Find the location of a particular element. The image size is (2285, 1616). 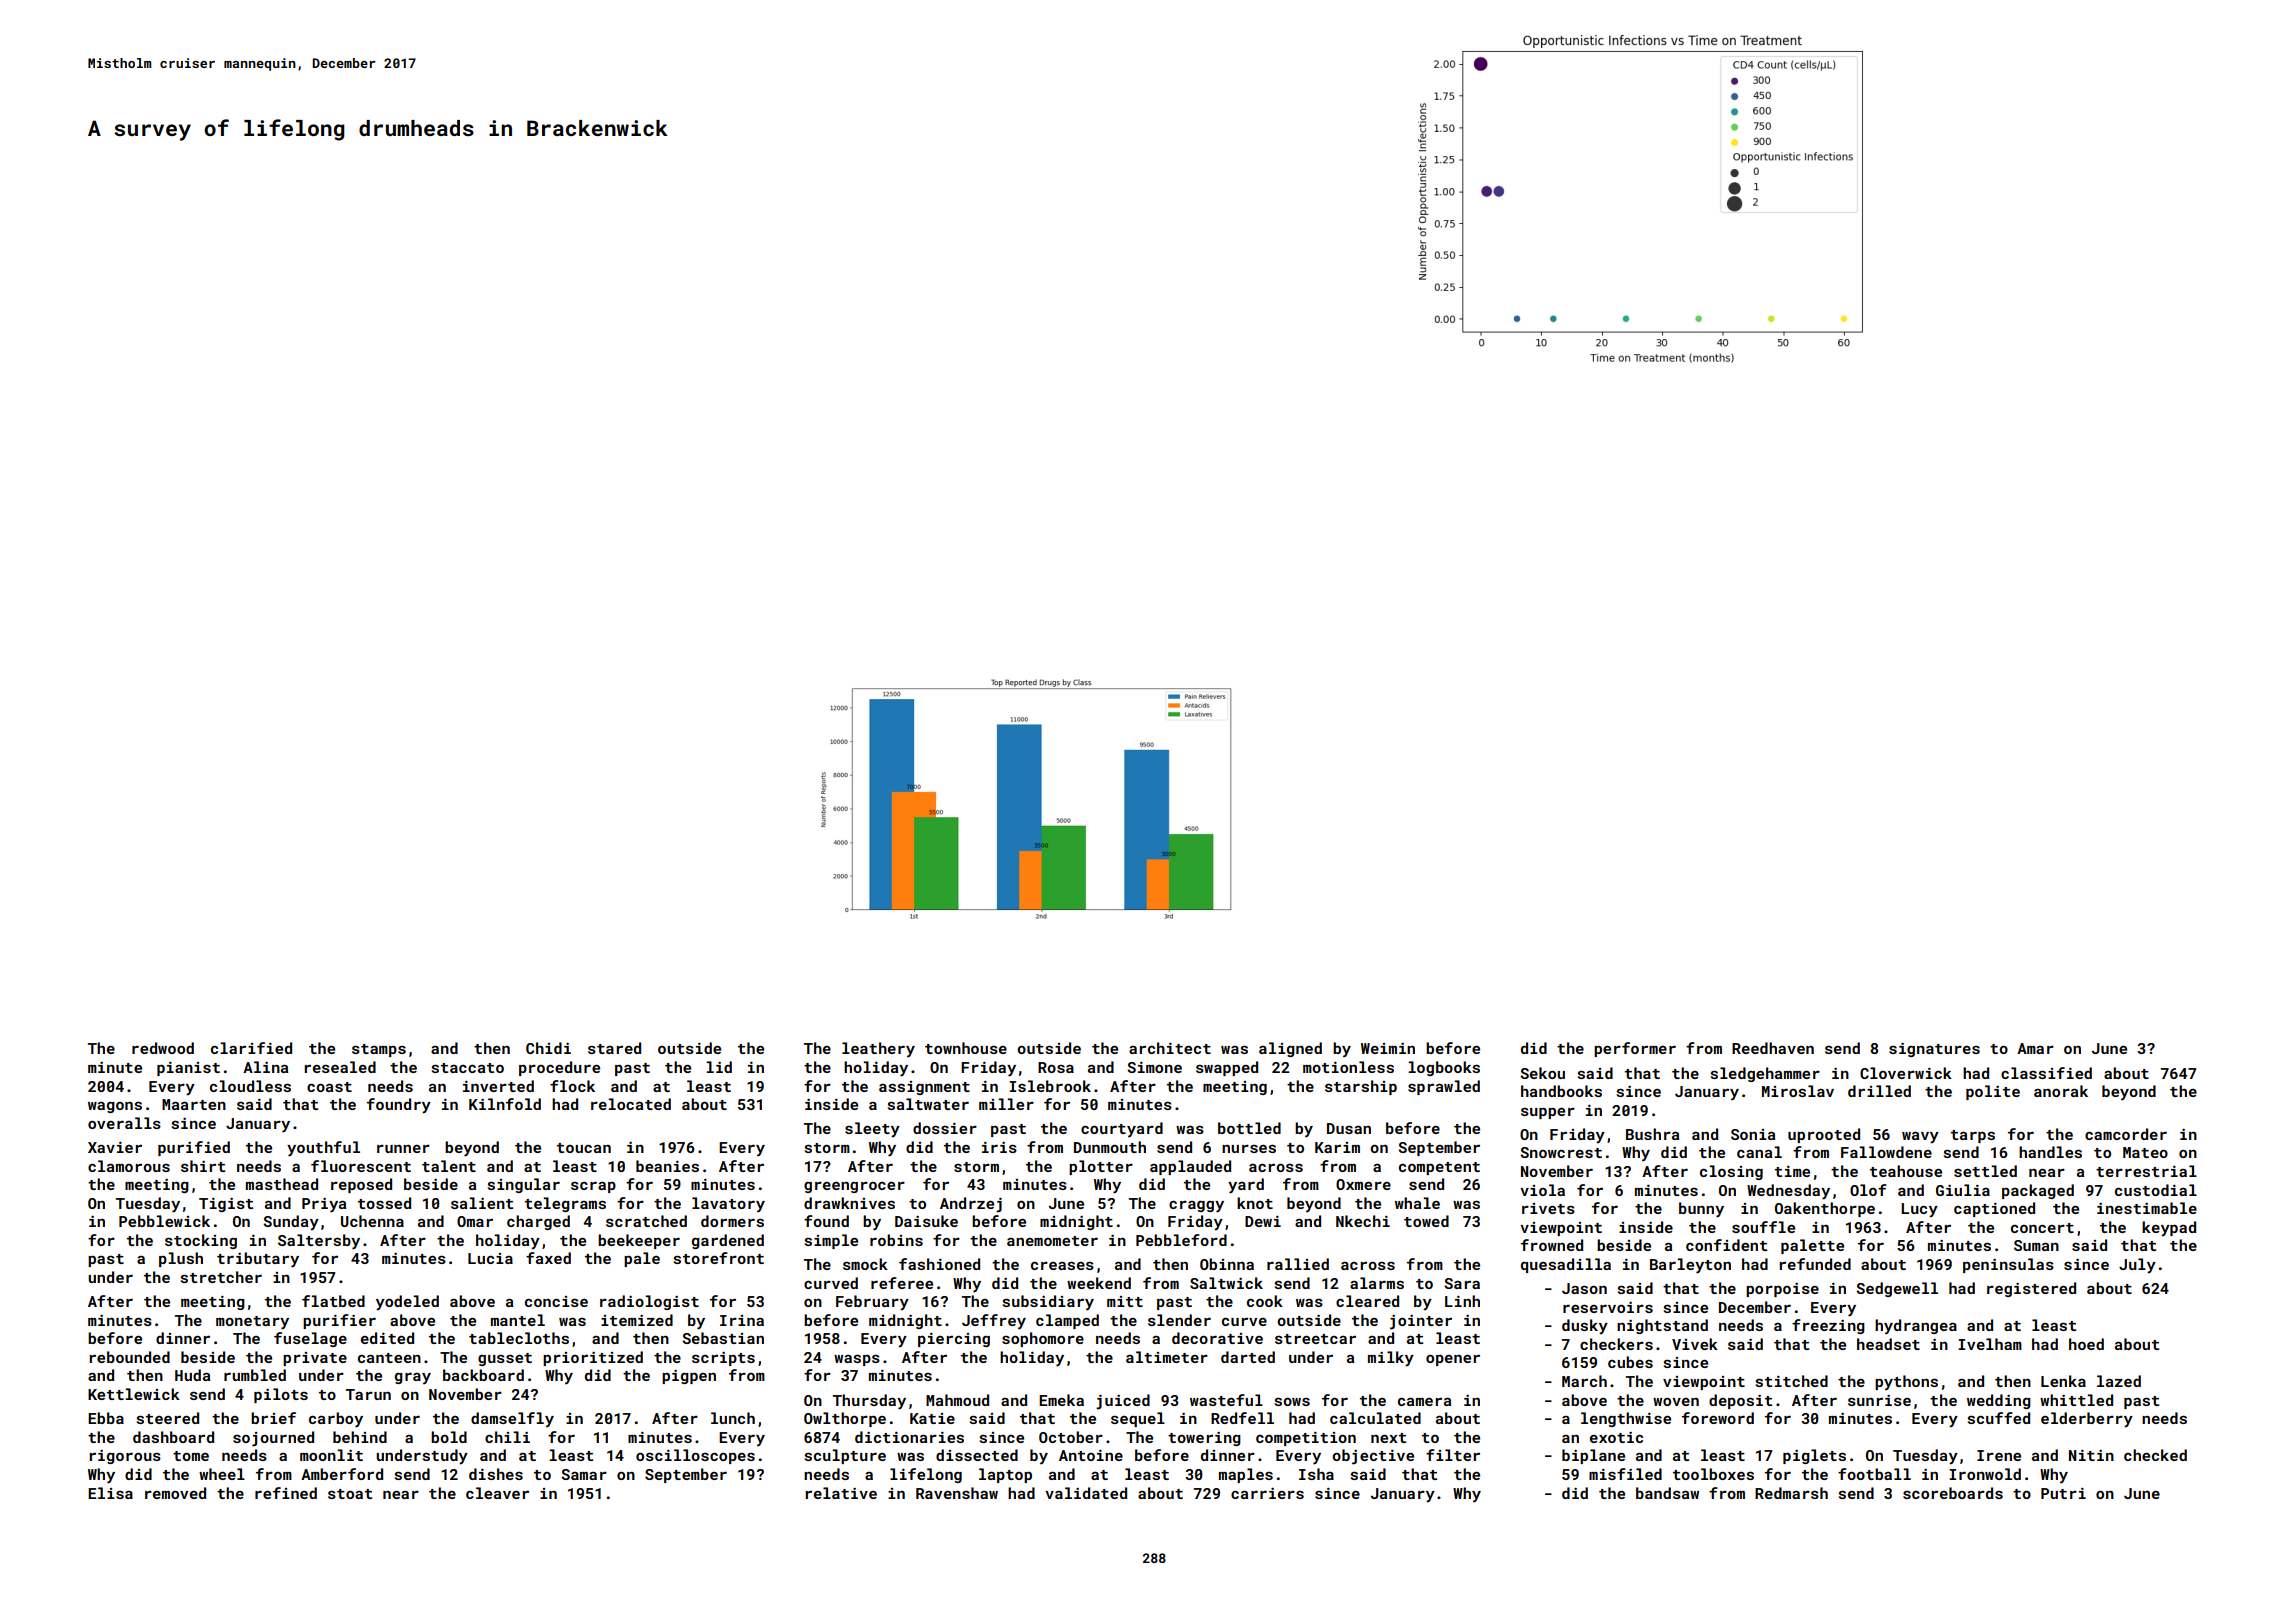

Emeka is located at coordinates (1061, 1400).
